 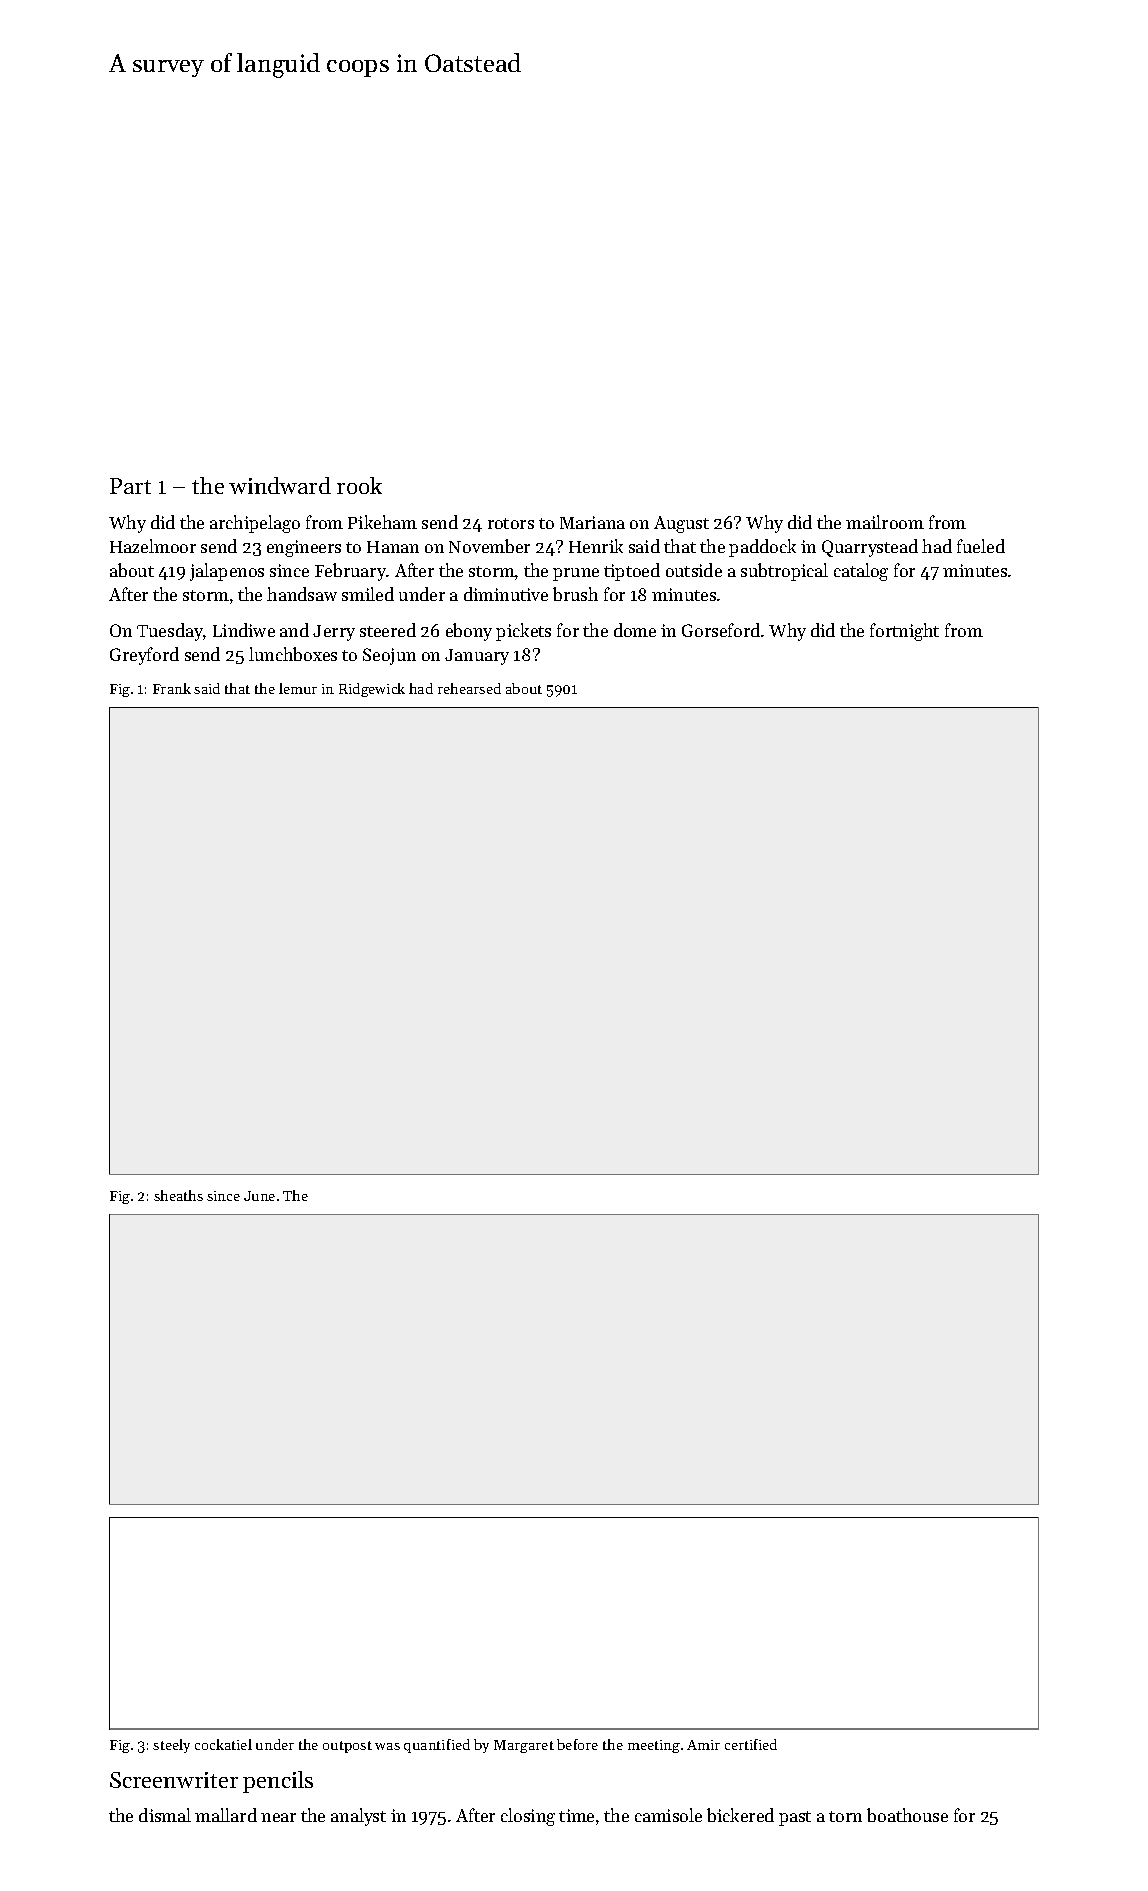 I want to click on windward, so click(x=280, y=485).
